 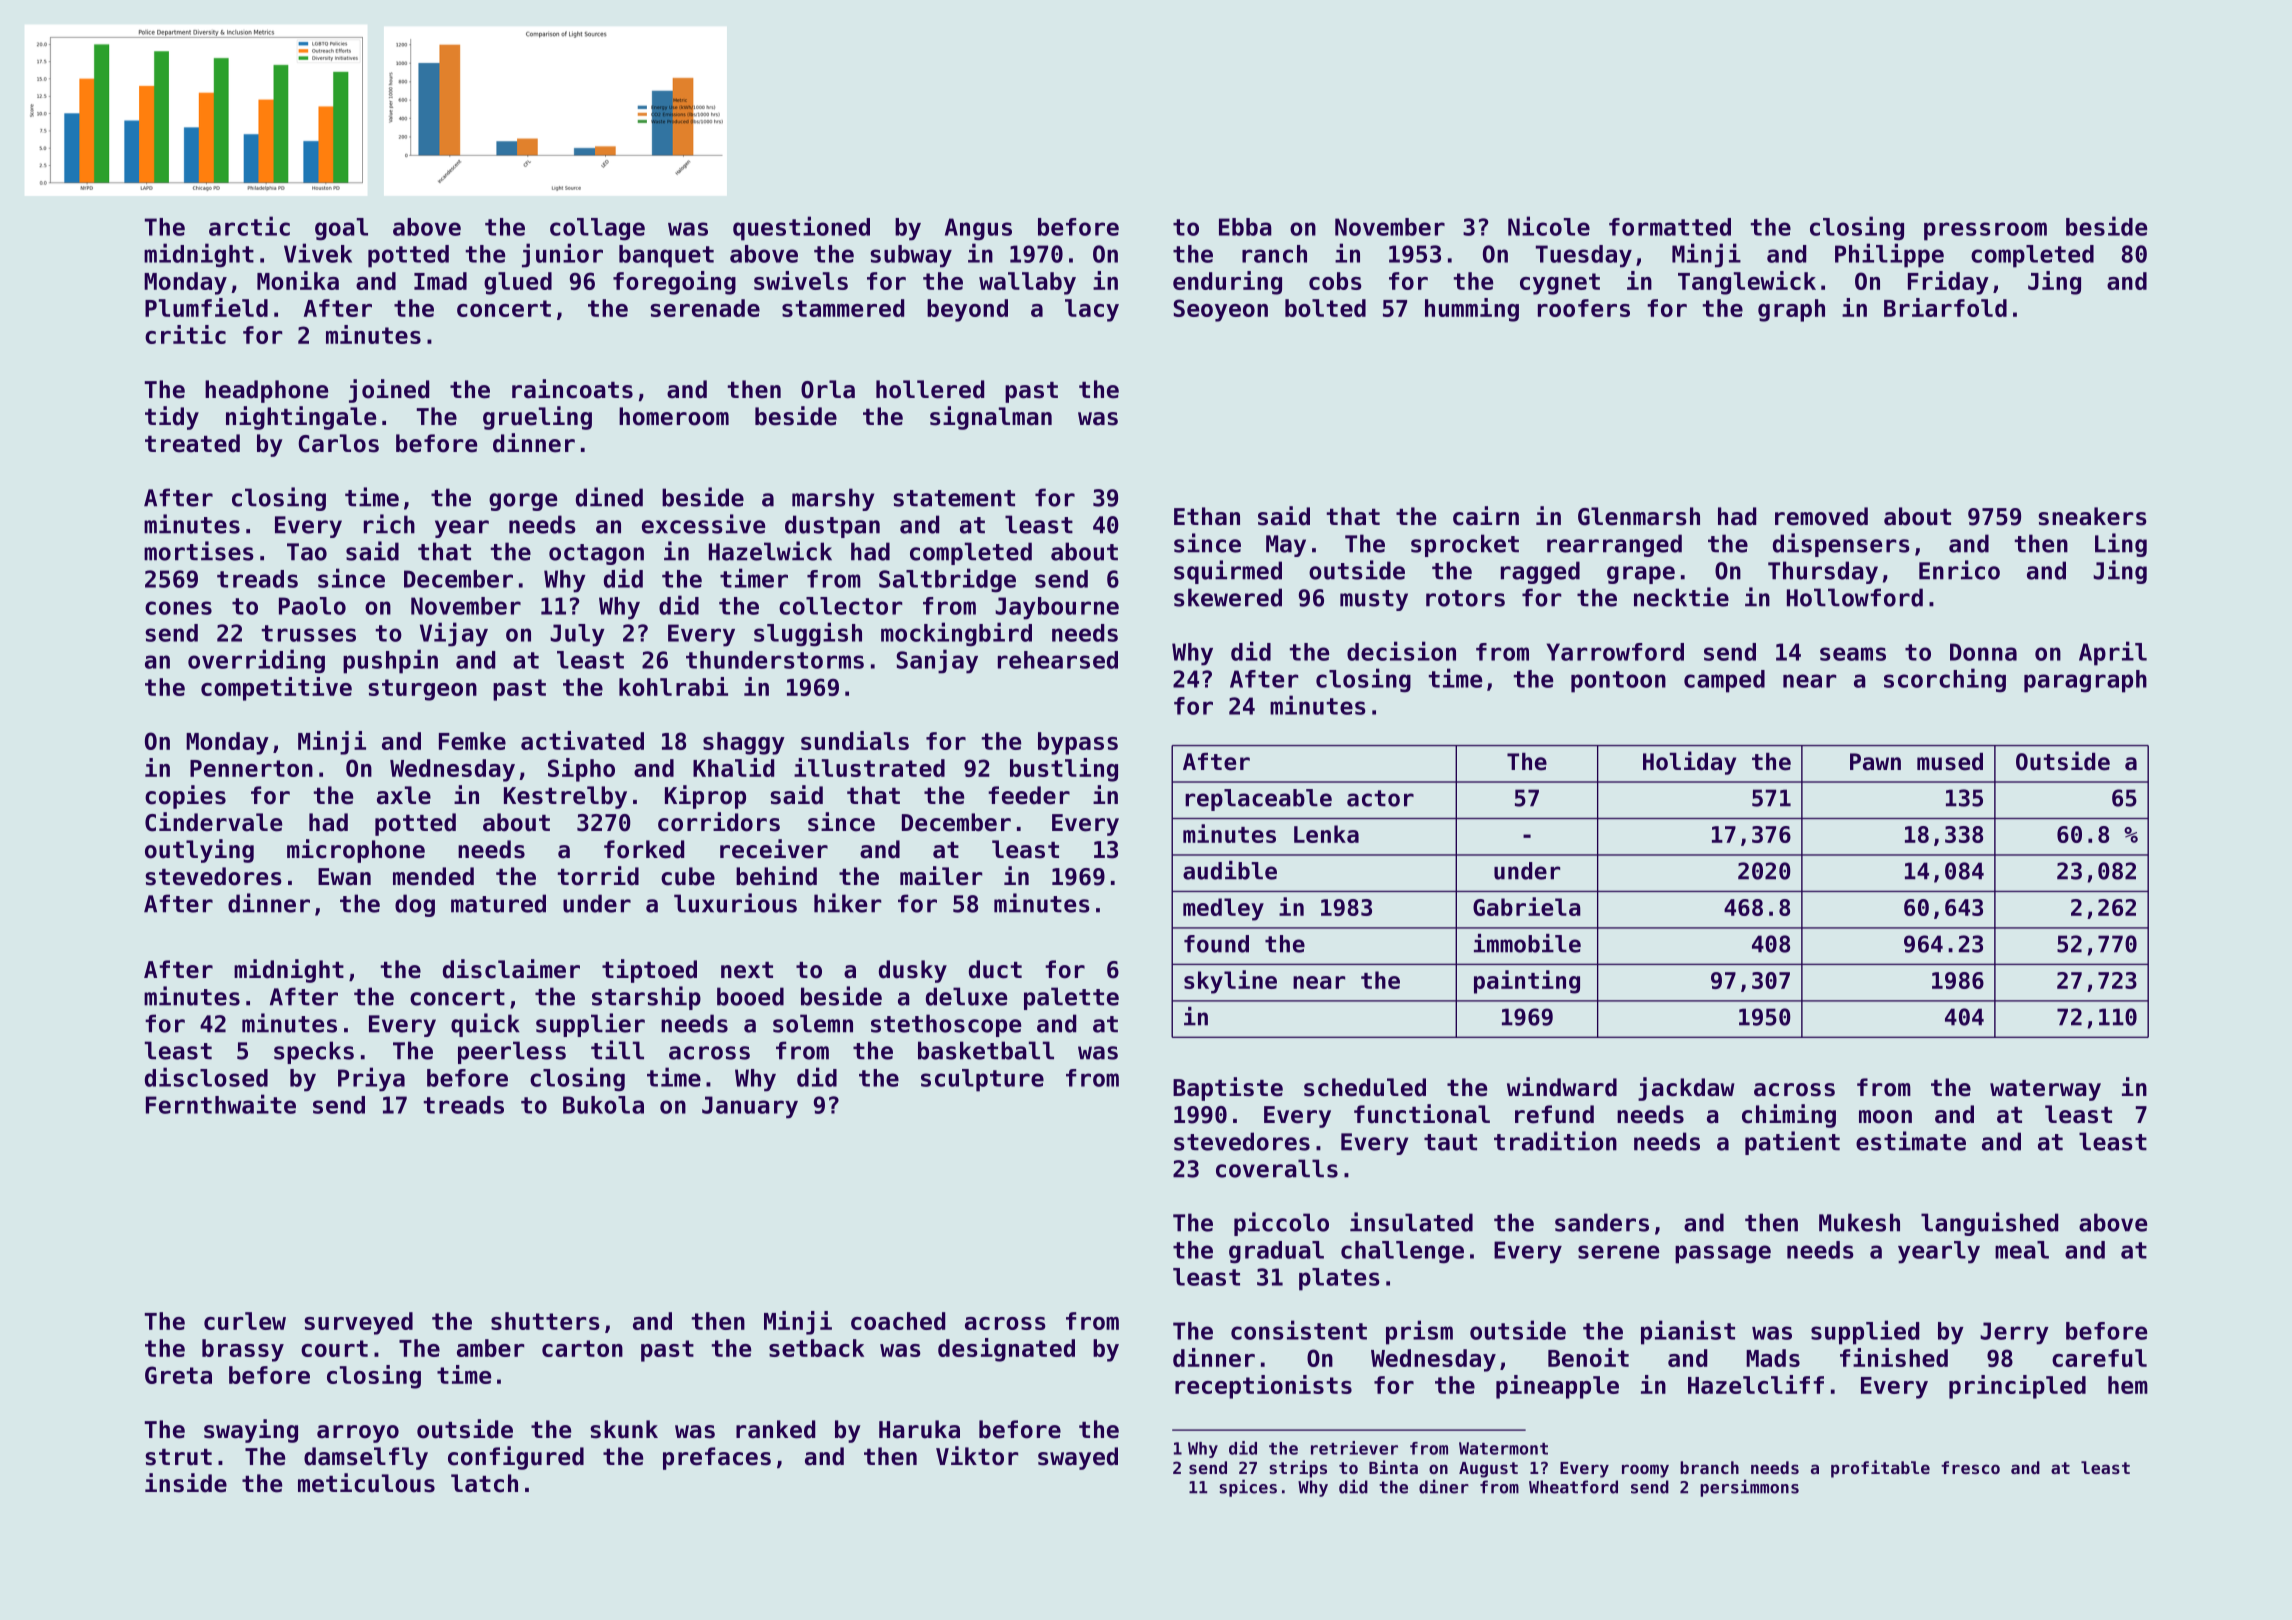 What do you see at coordinates (1277, 1168) in the screenshot?
I see `coveralls` at bounding box center [1277, 1168].
